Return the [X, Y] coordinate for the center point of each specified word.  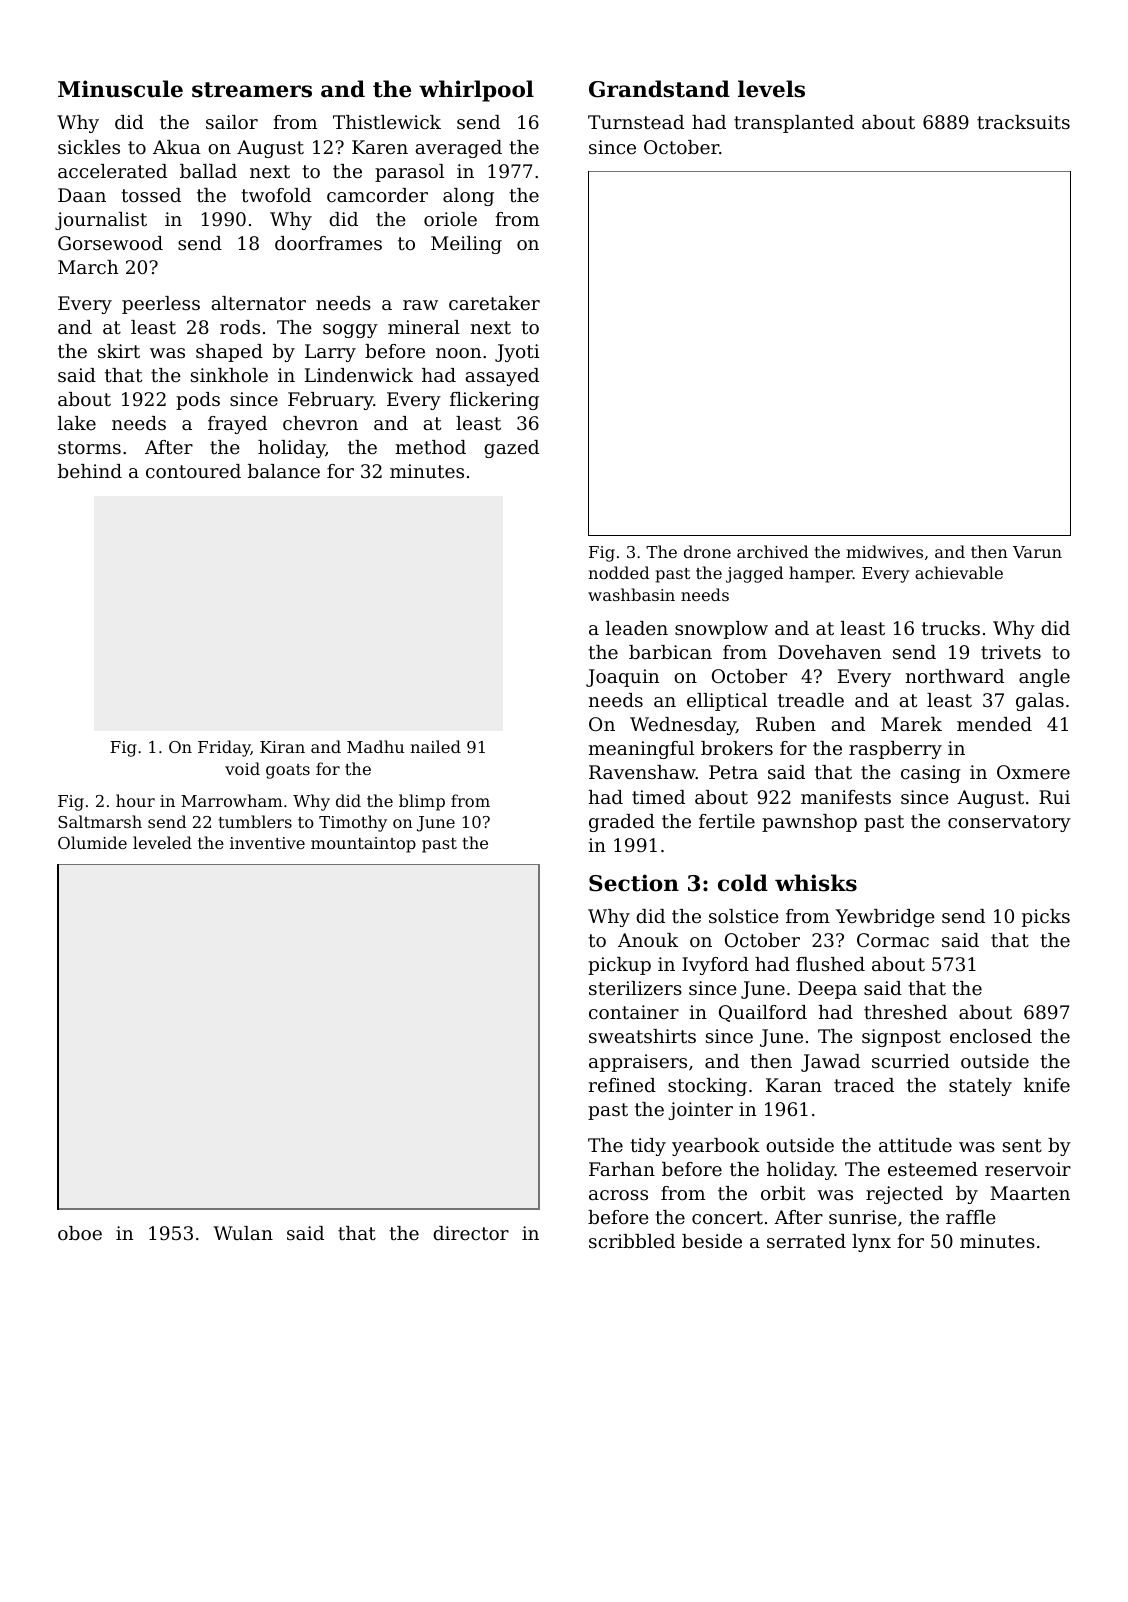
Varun [1037, 552]
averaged [459, 149]
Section [634, 883]
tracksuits [1023, 122]
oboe [80, 1233]
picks [1046, 918]
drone [707, 551]
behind [90, 471]
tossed [151, 195]
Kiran [282, 747]
